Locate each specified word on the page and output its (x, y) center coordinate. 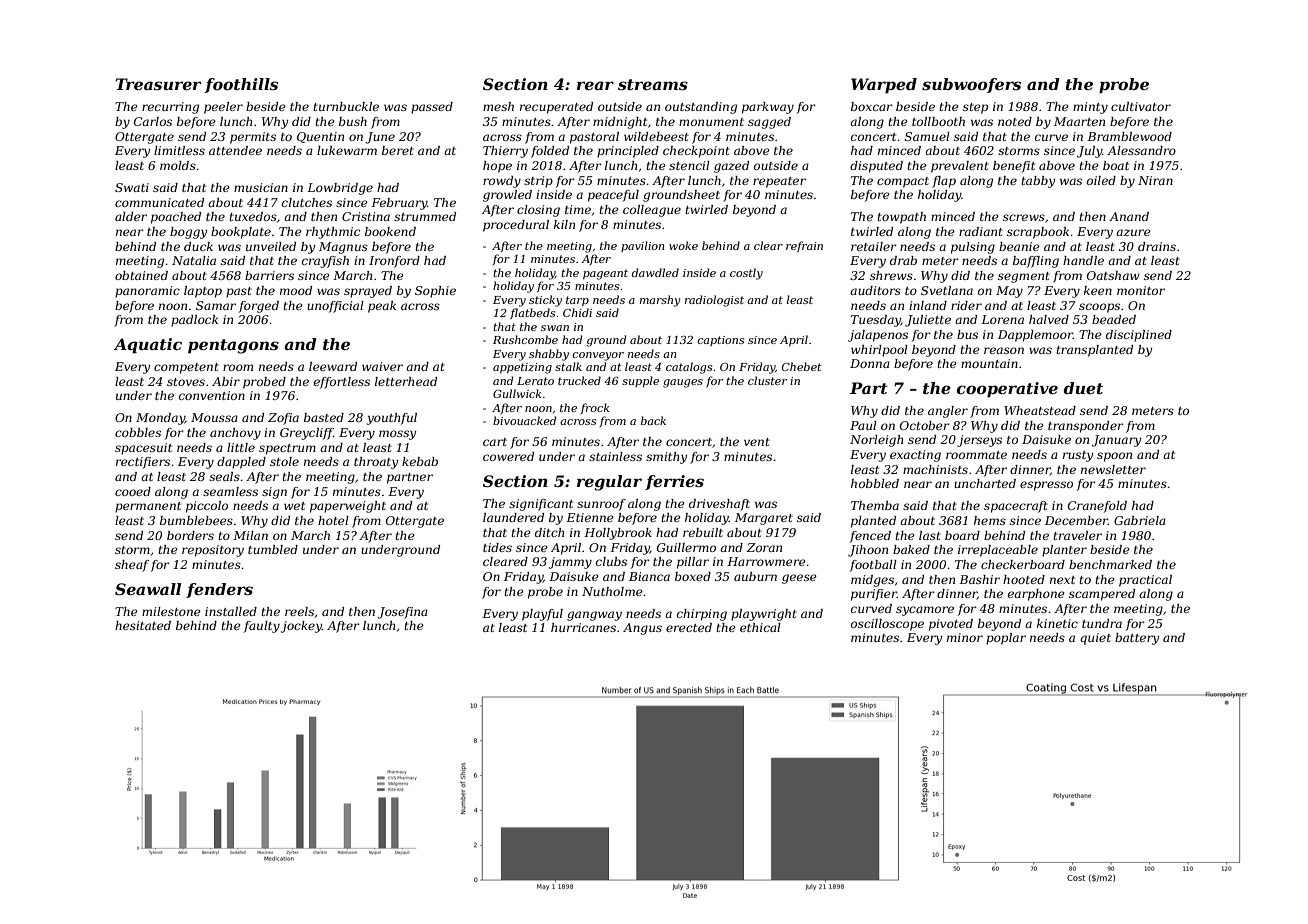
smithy (666, 458)
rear (595, 85)
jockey (301, 627)
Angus (642, 629)
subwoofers (971, 85)
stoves (186, 382)
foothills (241, 85)
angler (948, 412)
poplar (1006, 639)
